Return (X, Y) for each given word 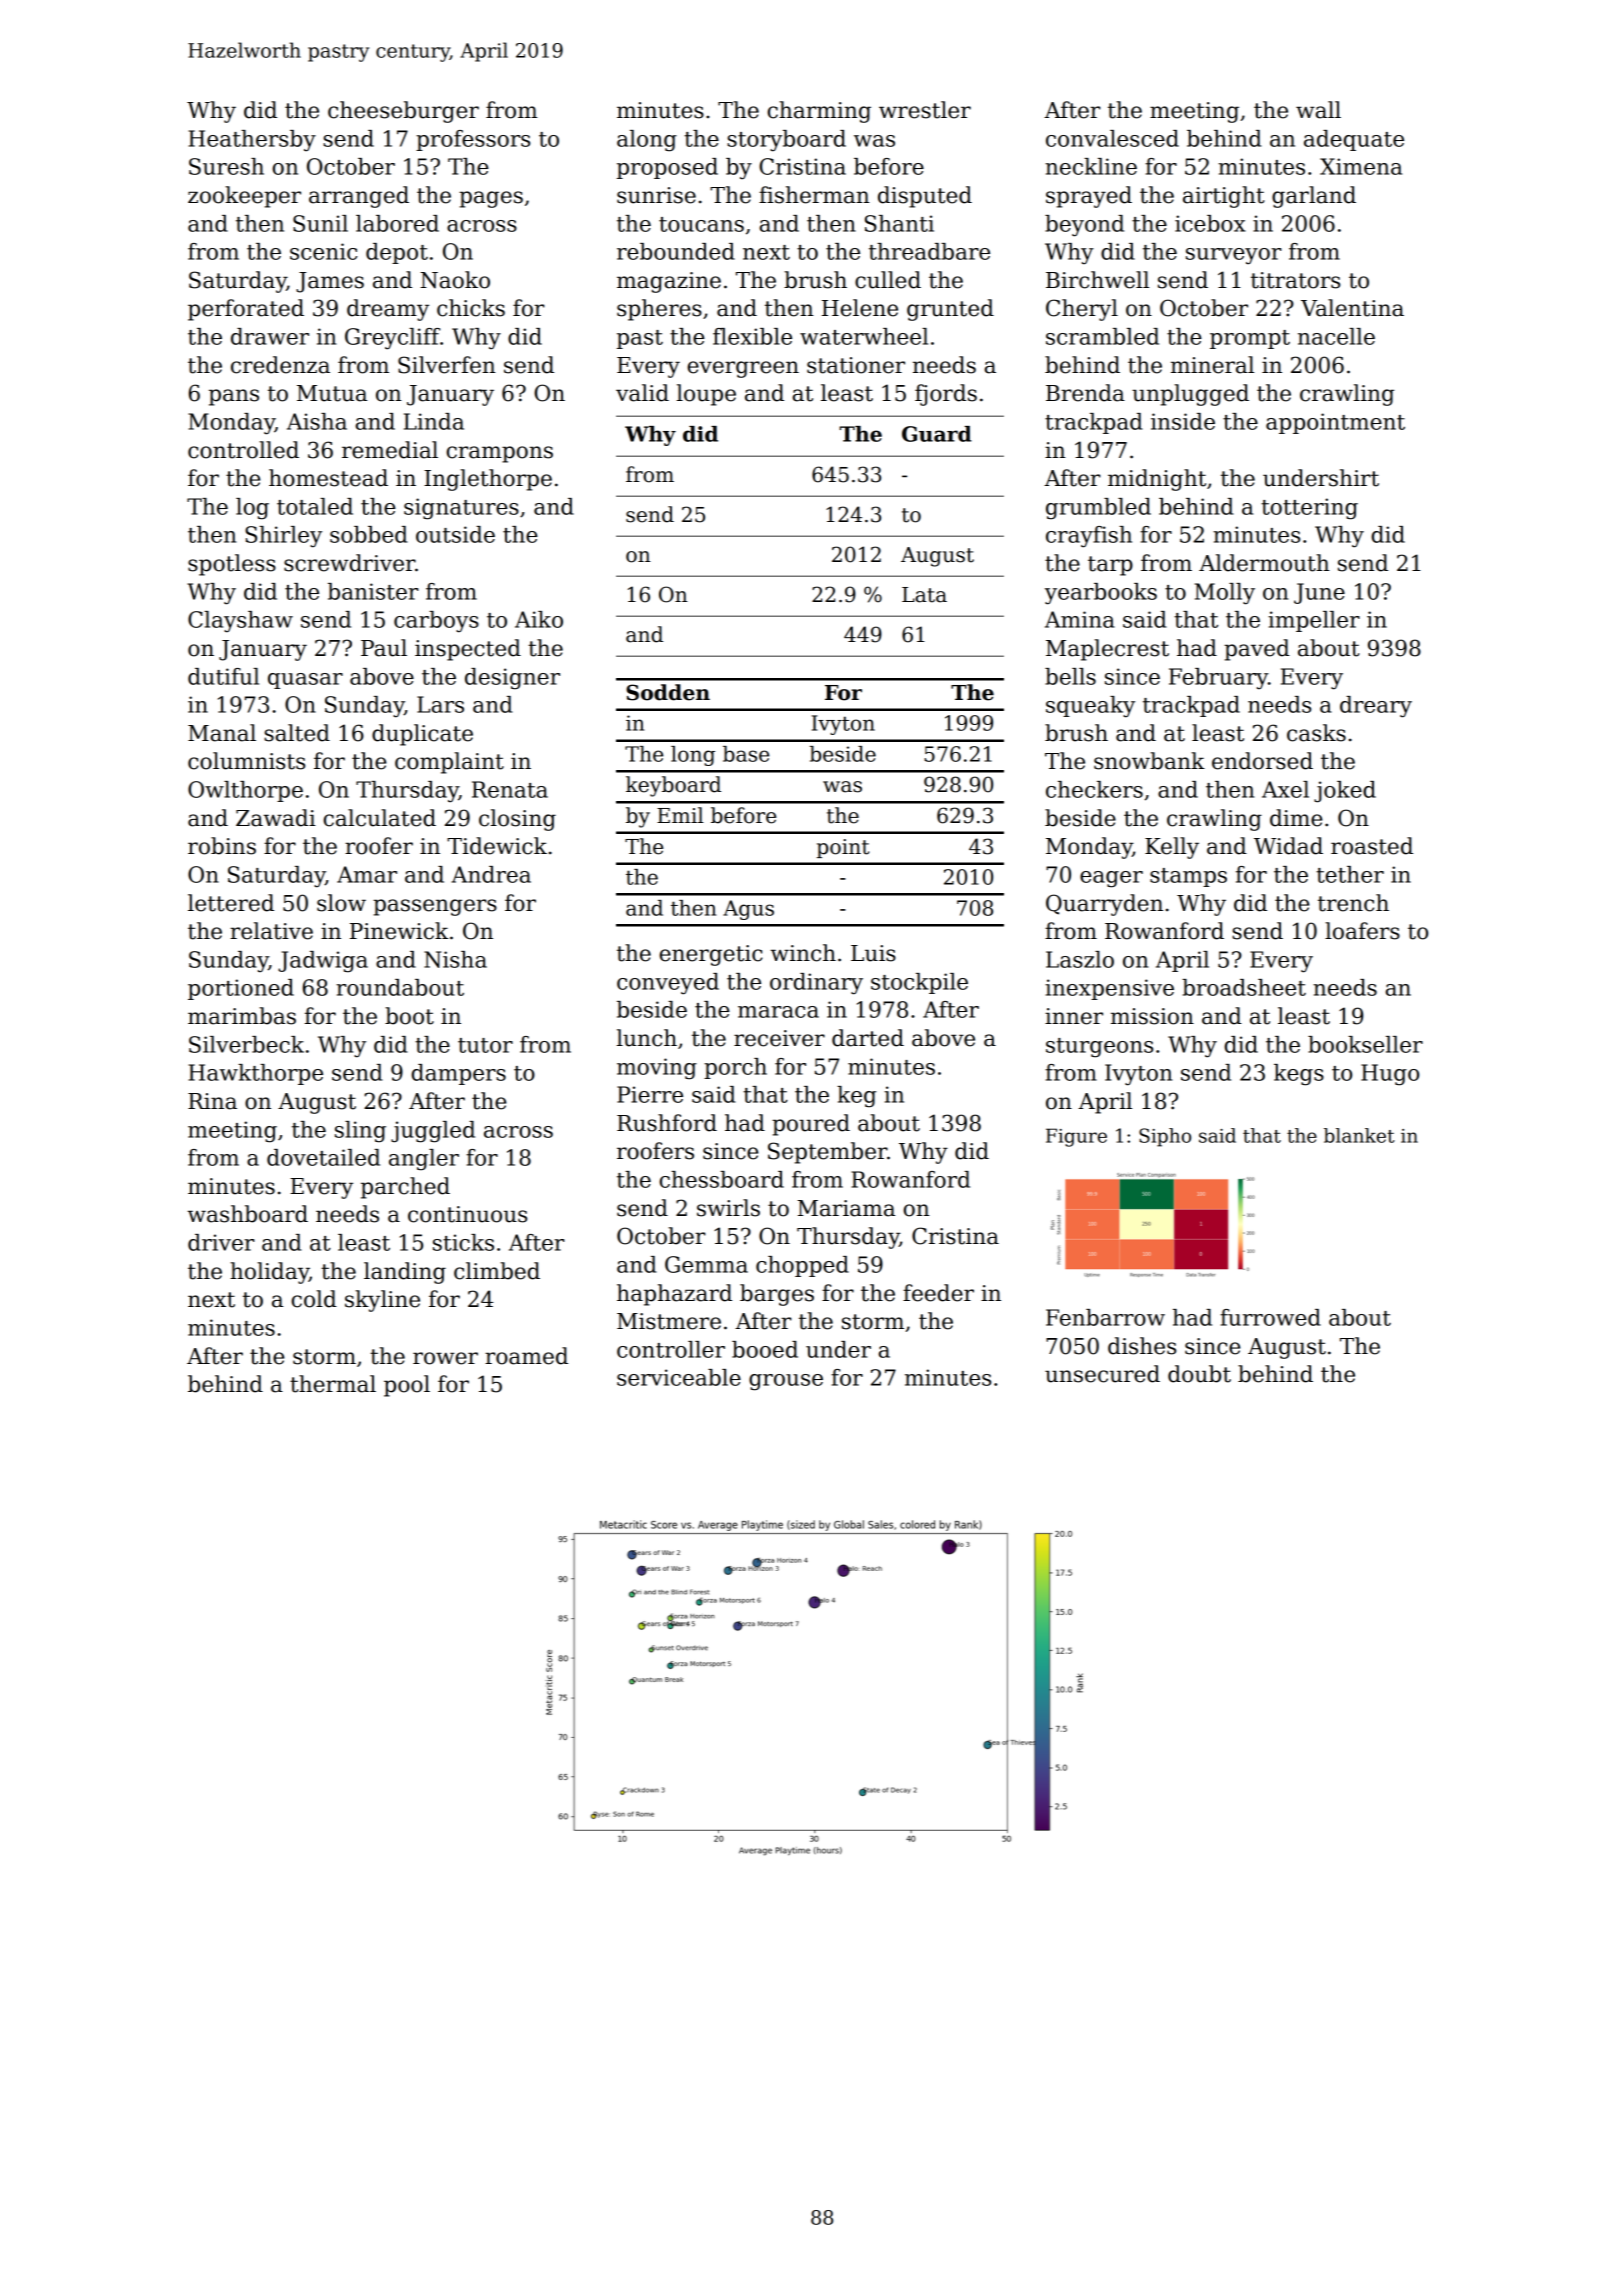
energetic (711, 955)
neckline (1091, 166)
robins (222, 846)
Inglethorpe (488, 480)
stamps (1188, 877)
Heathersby (252, 141)
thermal (333, 1384)
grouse (786, 1382)
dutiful (223, 676)
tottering (1309, 509)
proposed (667, 168)
